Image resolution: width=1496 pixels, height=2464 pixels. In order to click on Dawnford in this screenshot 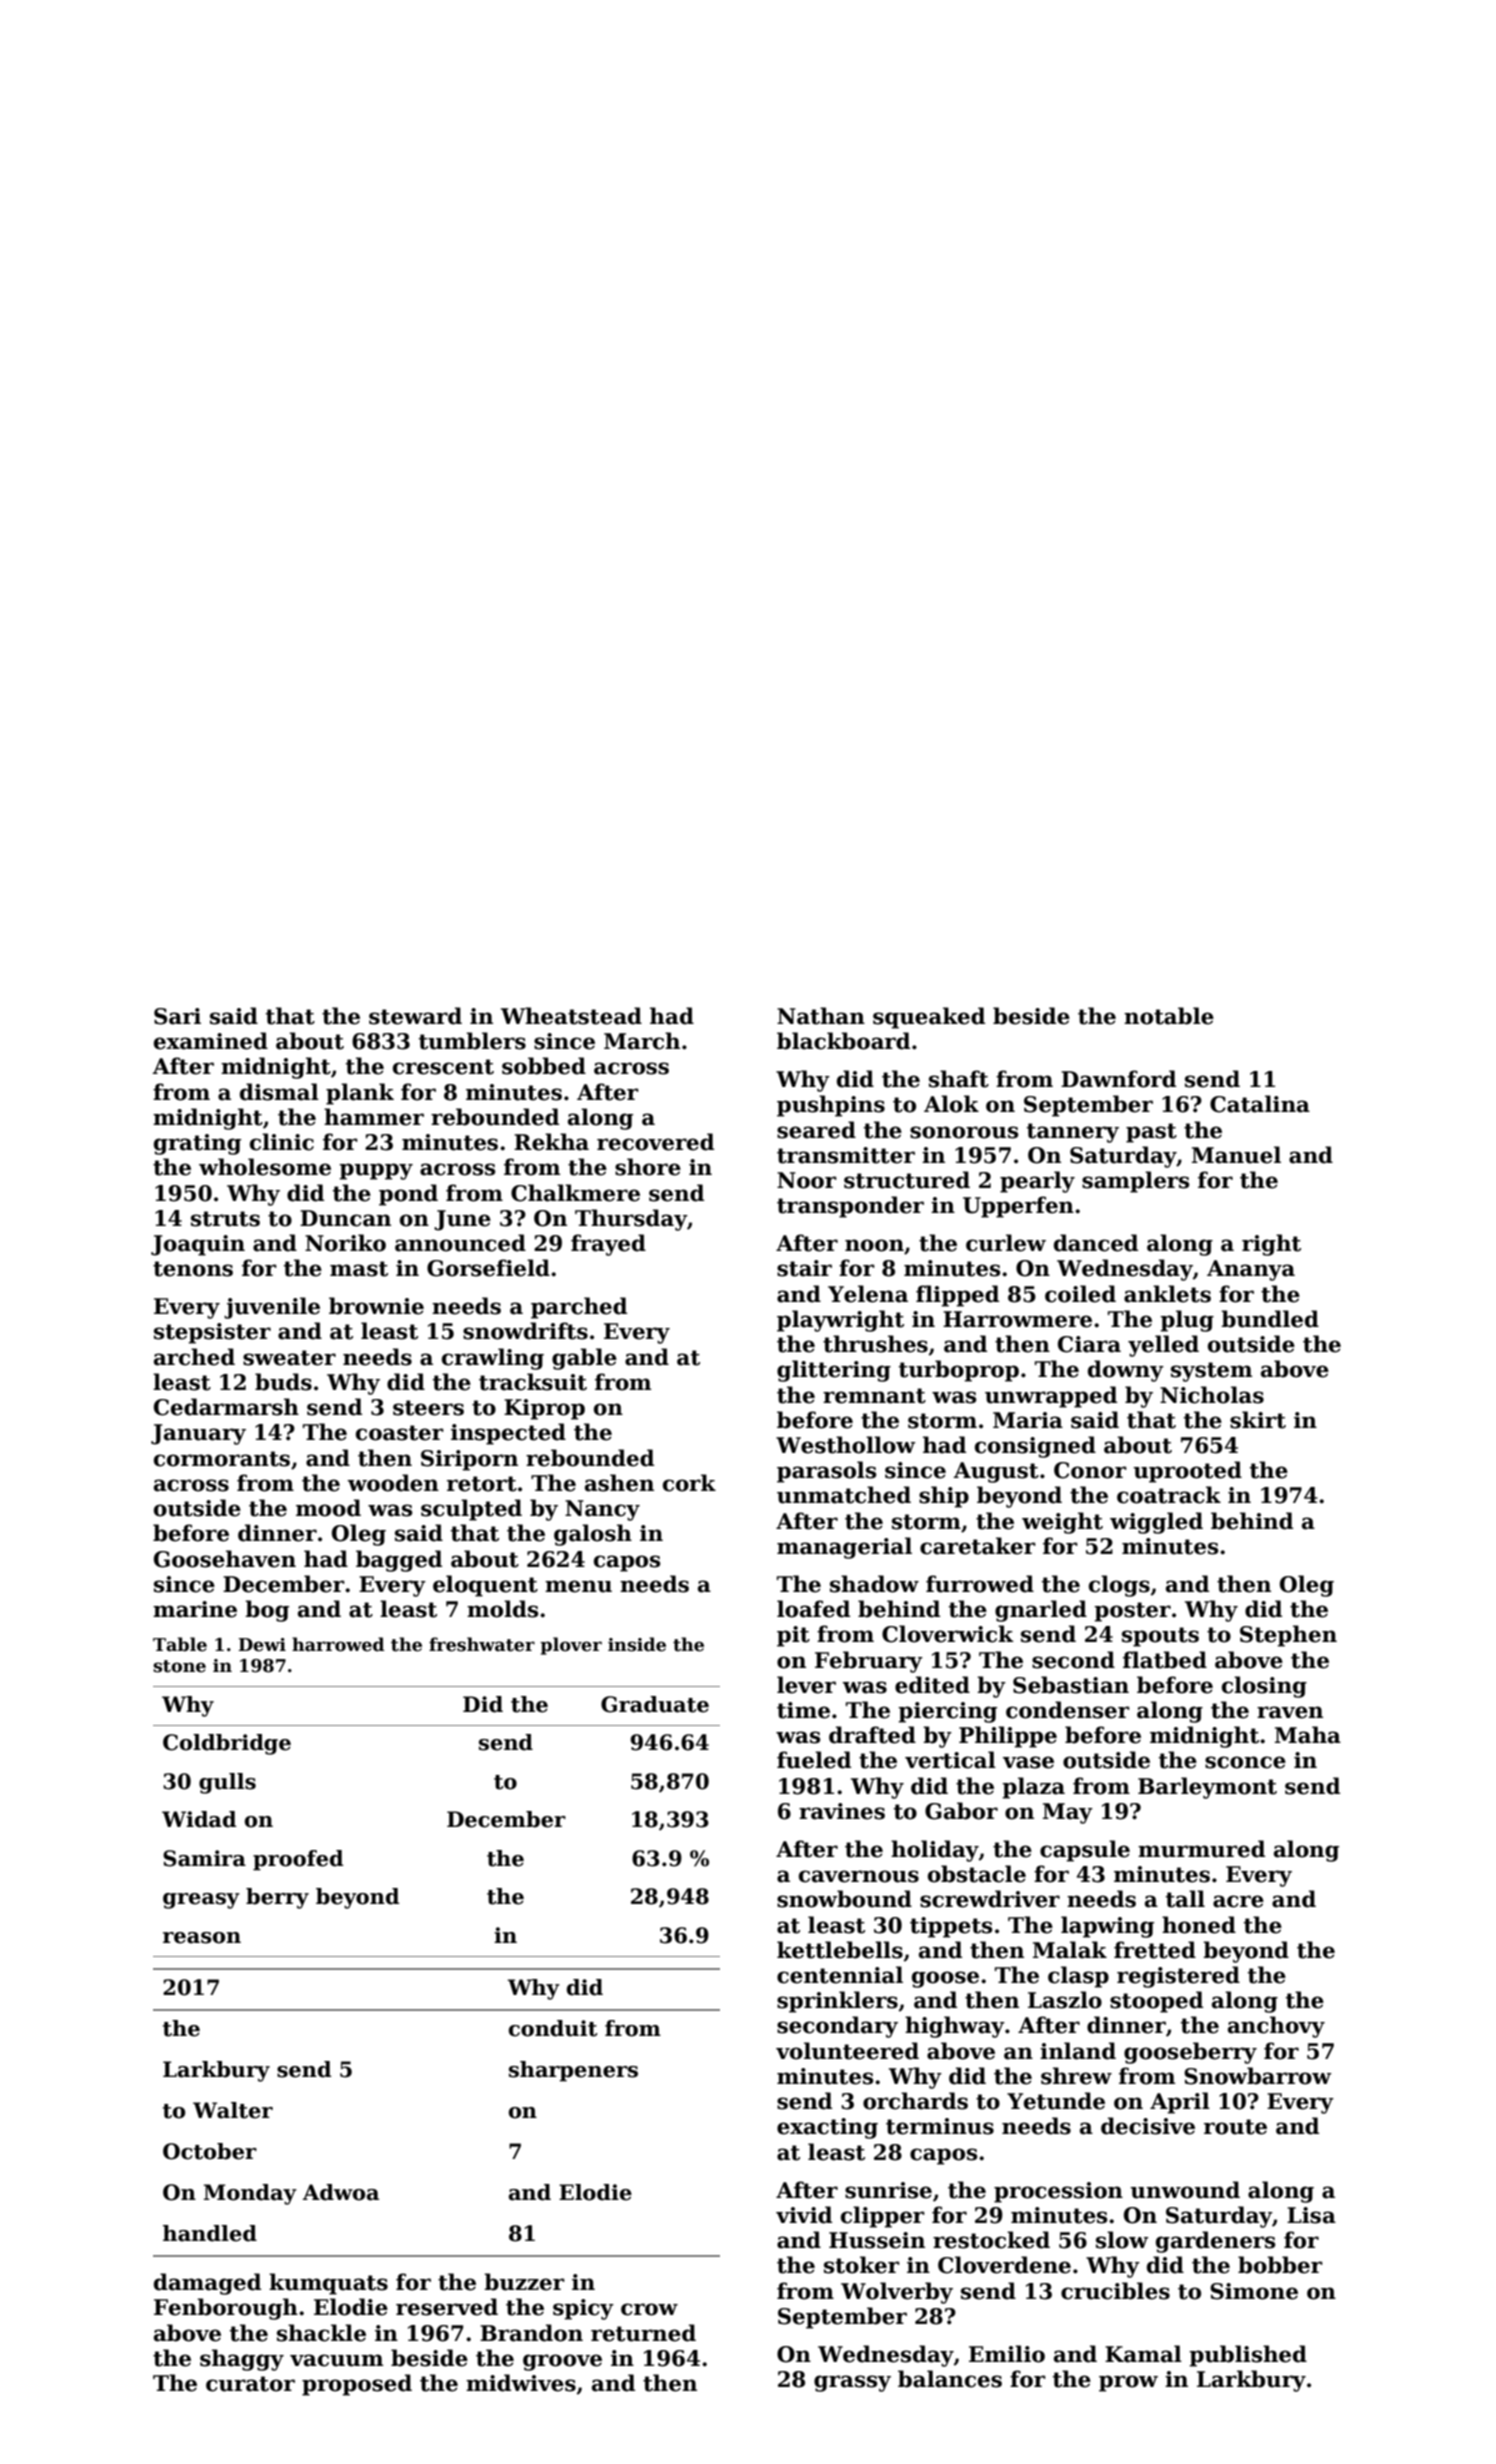, I will do `click(1118, 1079)`.
